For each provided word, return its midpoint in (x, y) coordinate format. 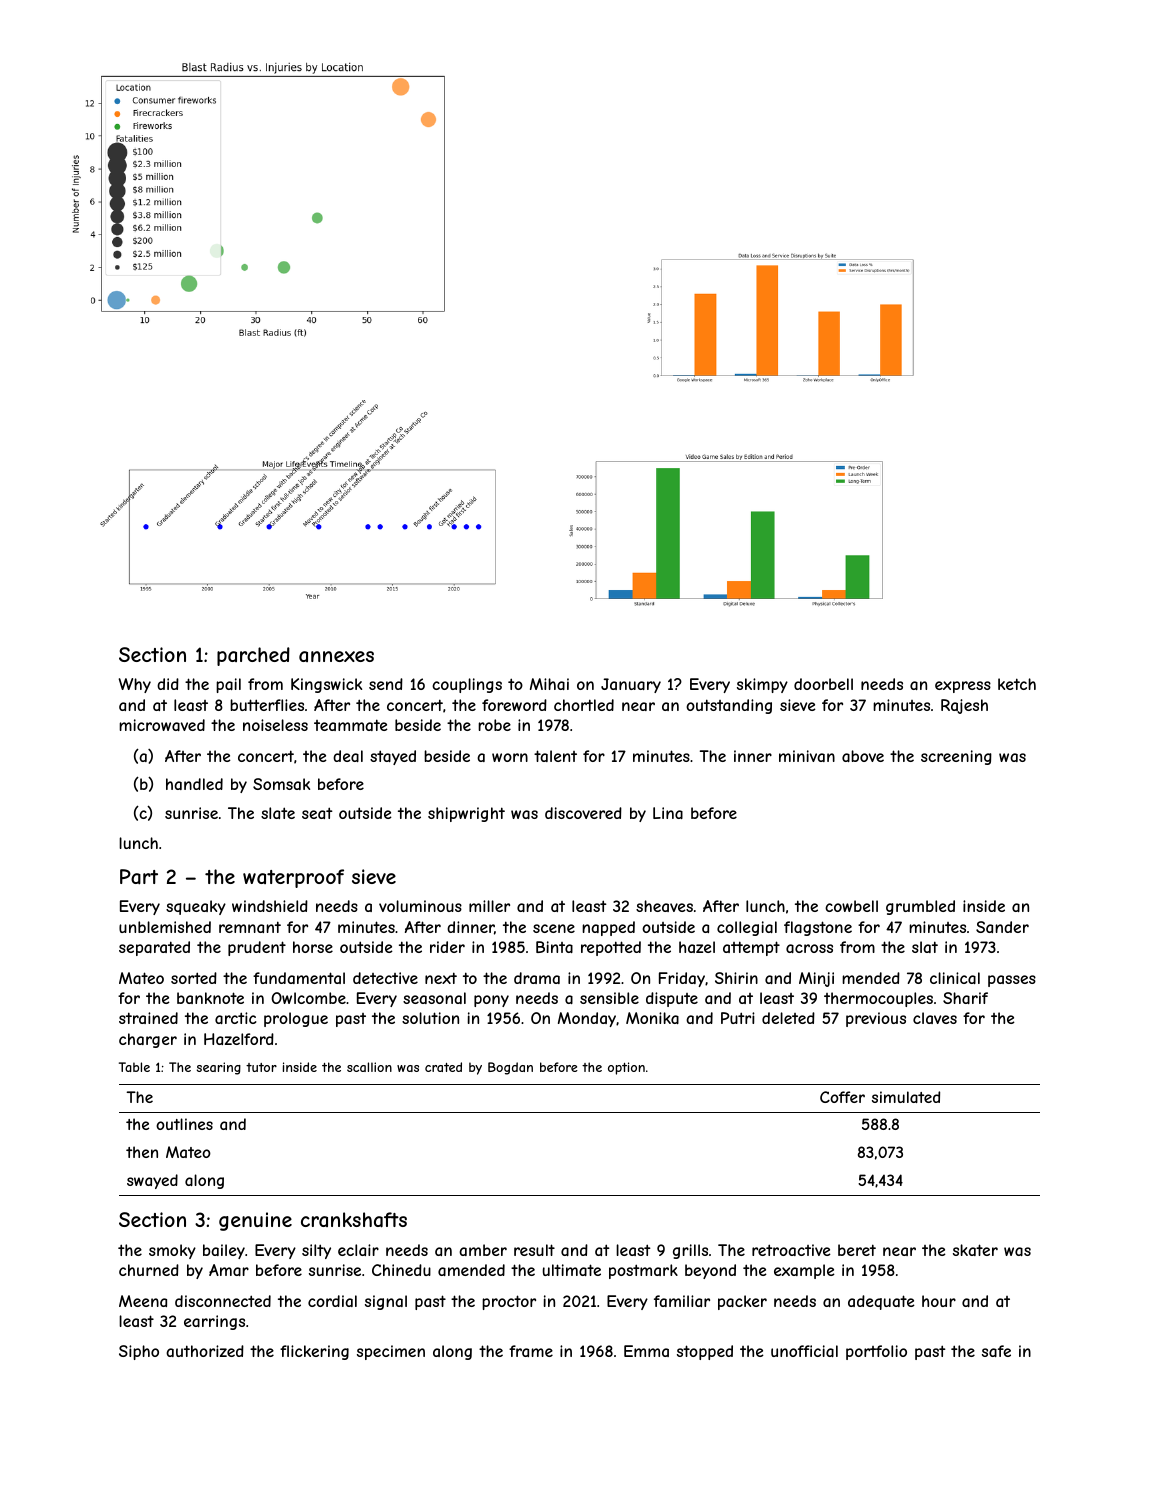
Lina (668, 813)
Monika (652, 1018)
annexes (336, 656)
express (963, 687)
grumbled (920, 907)
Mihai (549, 684)
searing (219, 1068)
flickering (314, 1352)
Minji (816, 979)
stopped (705, 1352)
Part (139, 877)
